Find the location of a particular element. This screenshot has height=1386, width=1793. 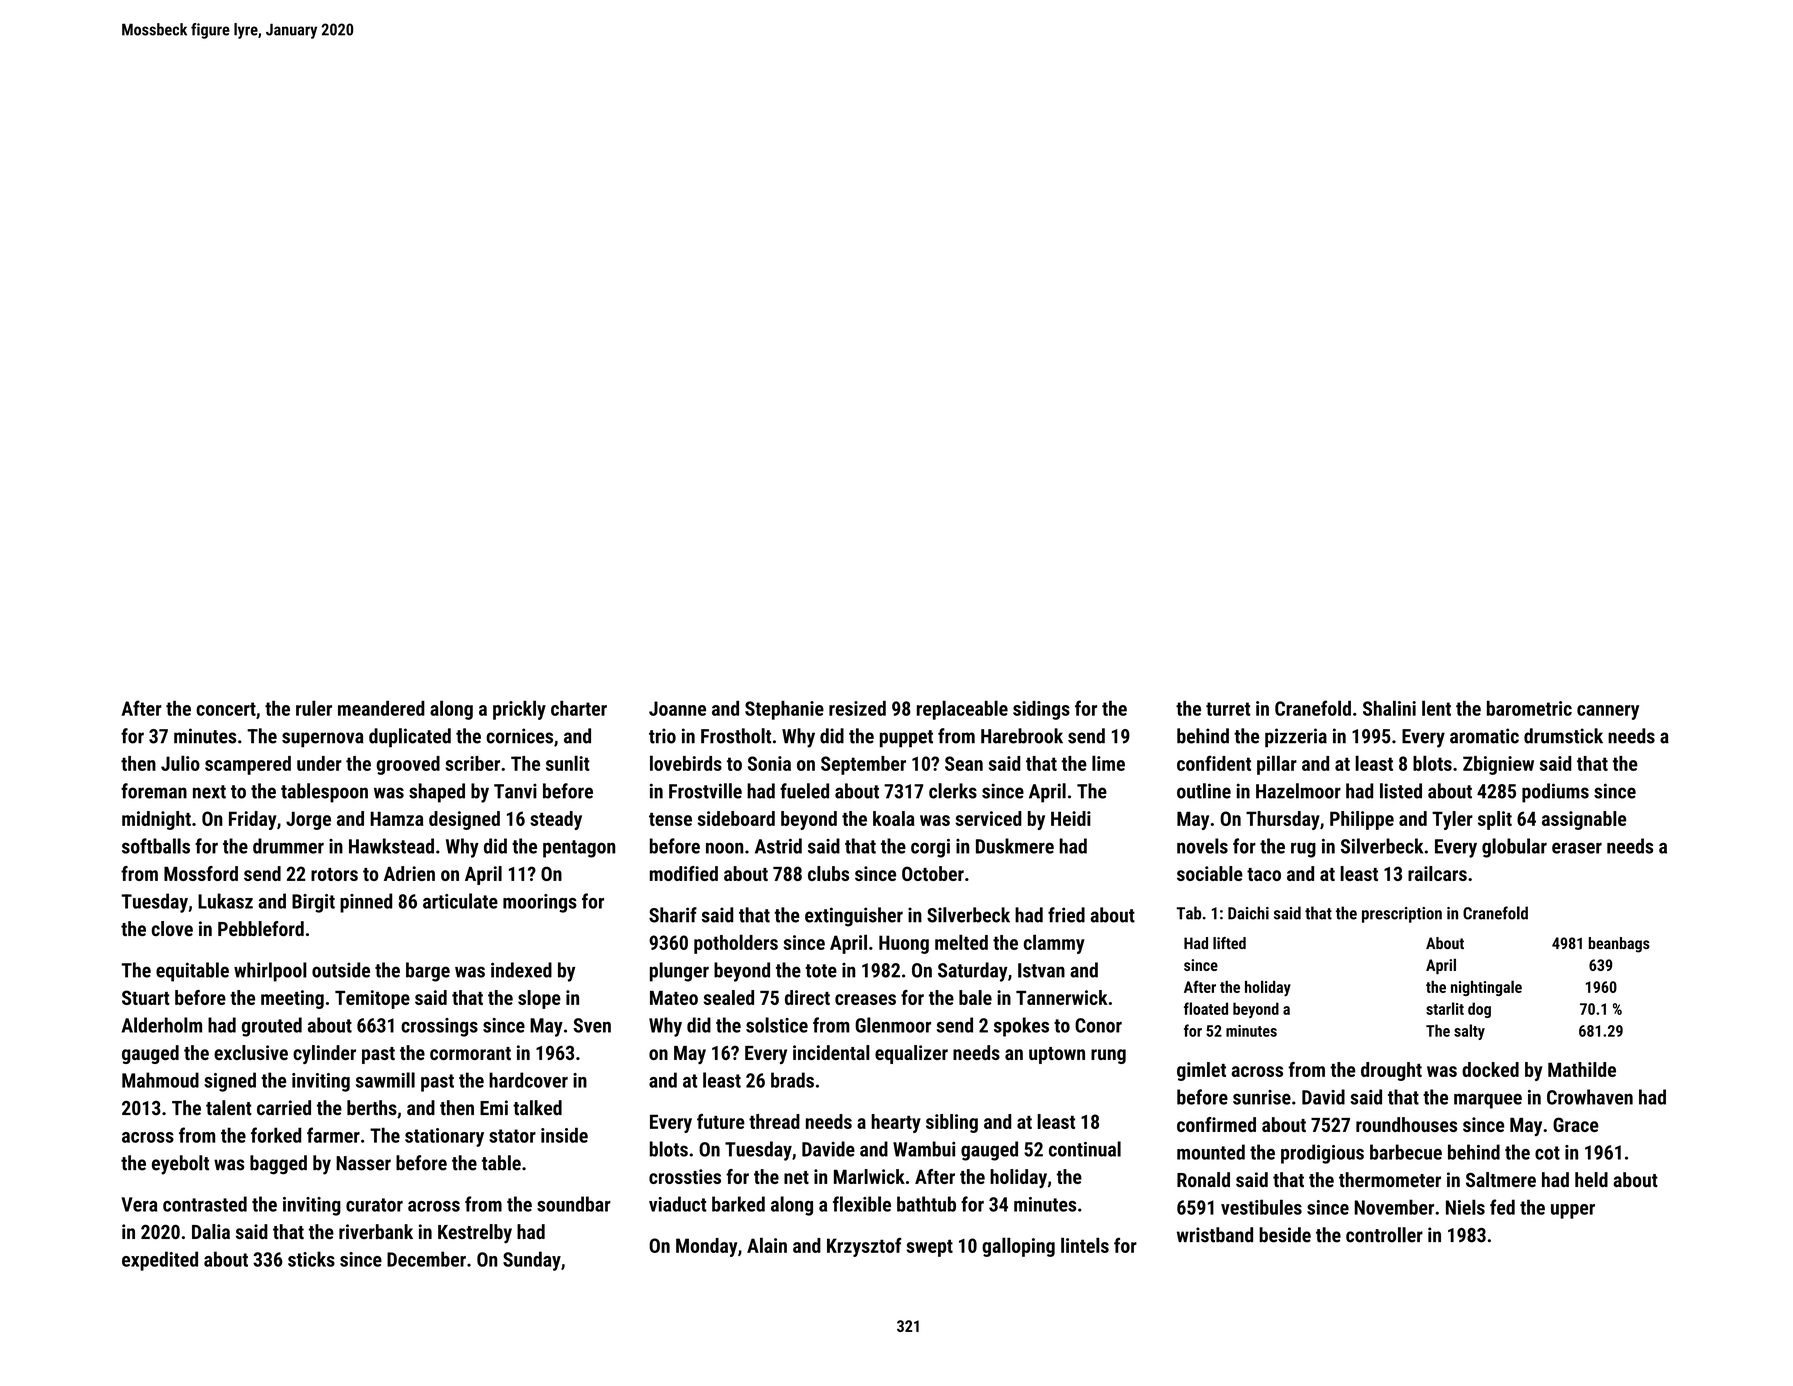

Julio is located at coordinates (180, 763).
